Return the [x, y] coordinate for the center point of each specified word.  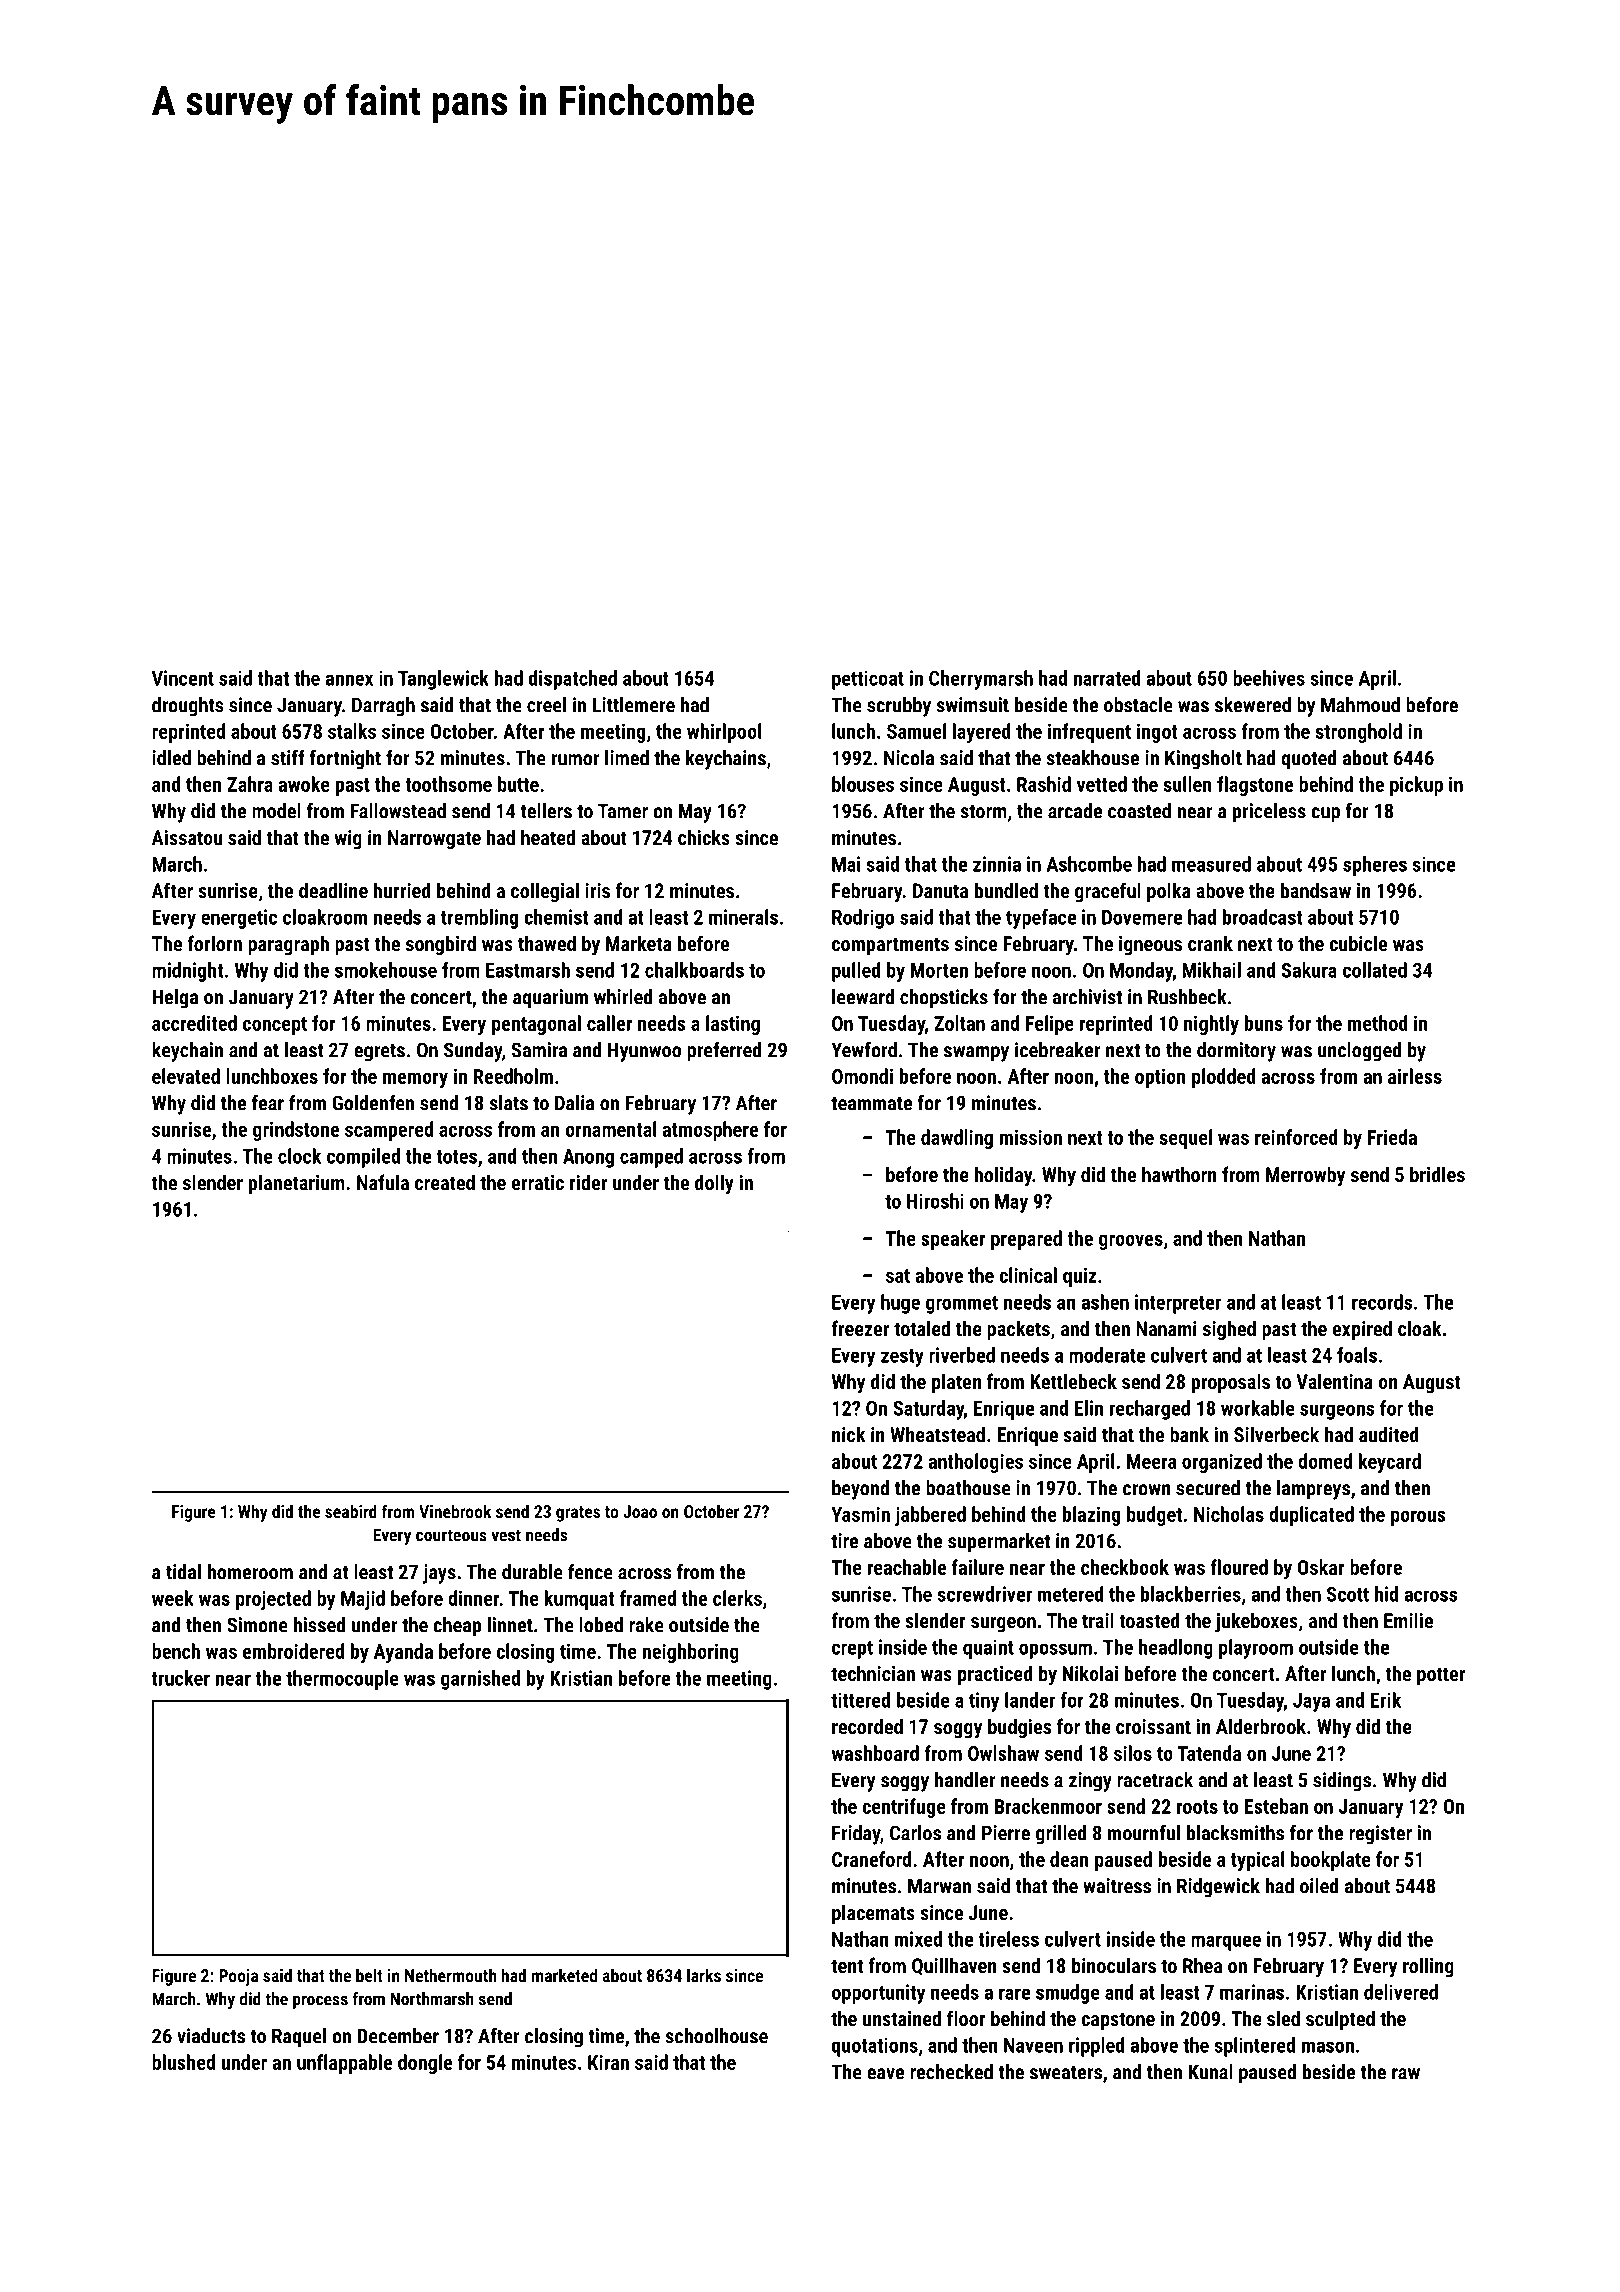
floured [1239, 1567]
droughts [188, 707]
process [320, 2002]
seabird [351, 1511]
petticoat [868, 680]
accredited [194, 1023]
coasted [1139, 811]
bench [176, 1651]
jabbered [930, 1516]
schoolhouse [716, 2036]
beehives [1269, 678]
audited [1389, 1434]
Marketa [639, 943]
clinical [1028, 1275]
